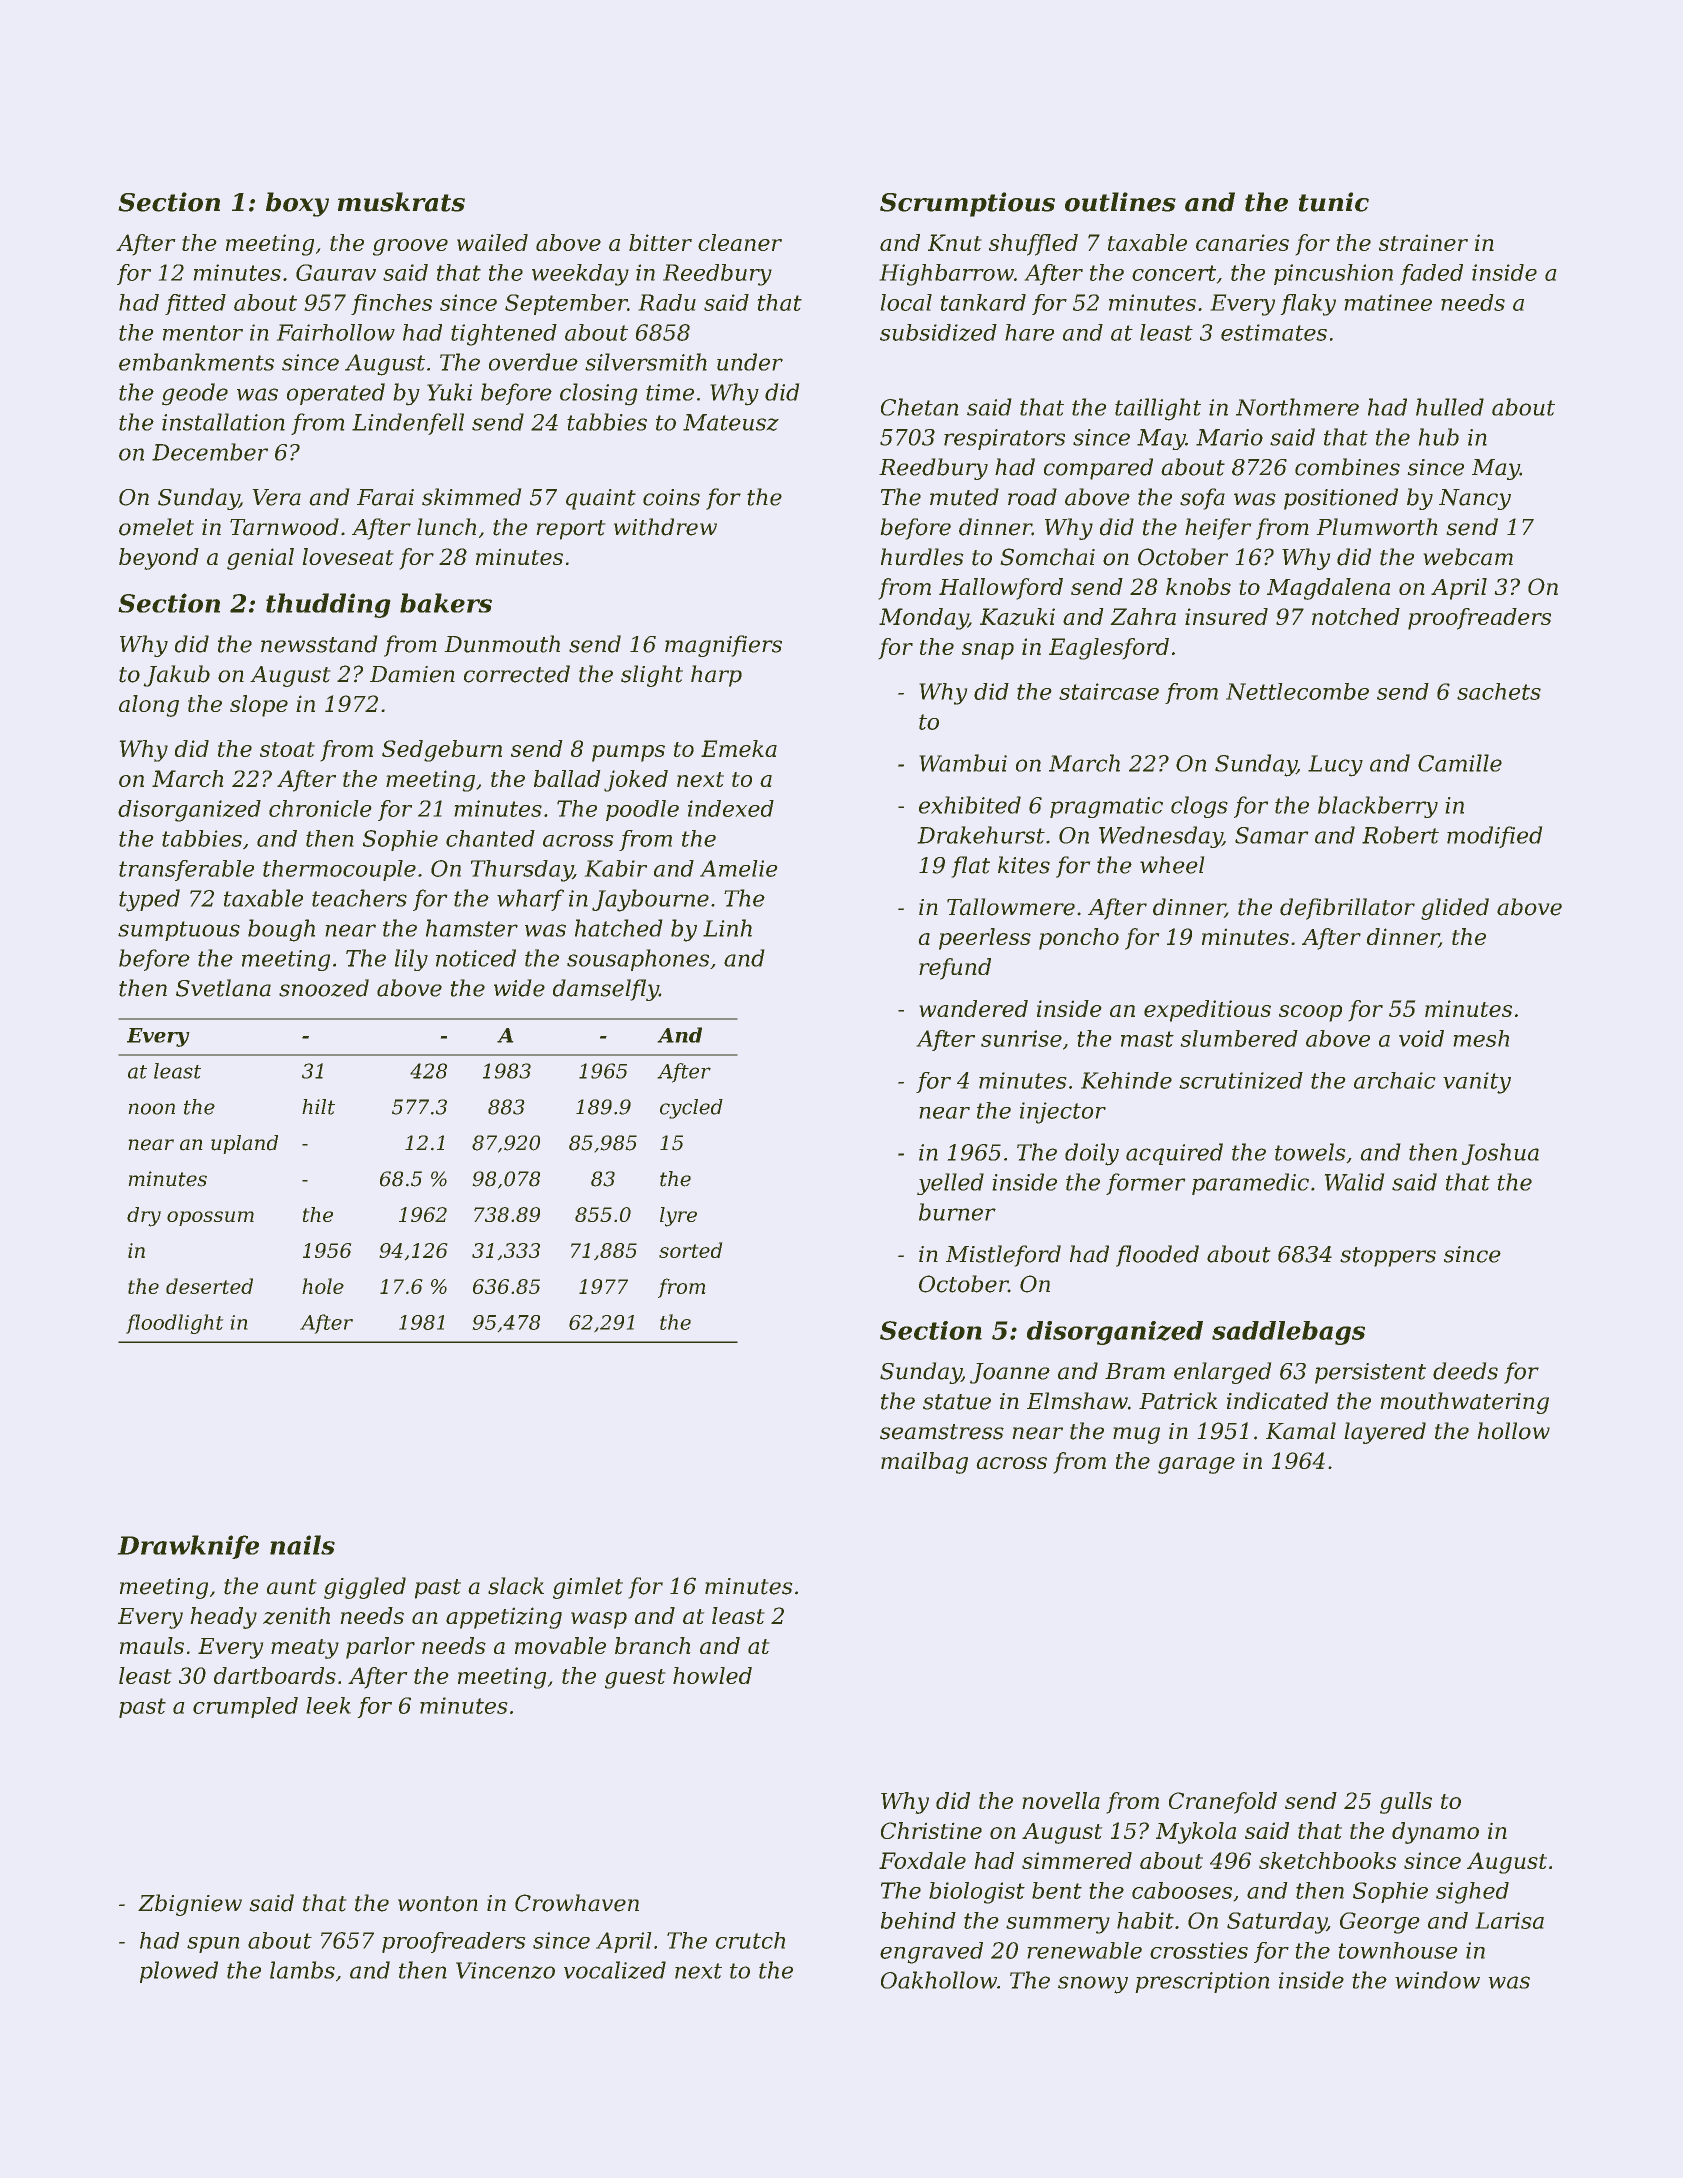 The image size is (1683, 2178). Describe the element at coordinates (1297, 691) in the page. I see `Nettlecombe` at that location.
